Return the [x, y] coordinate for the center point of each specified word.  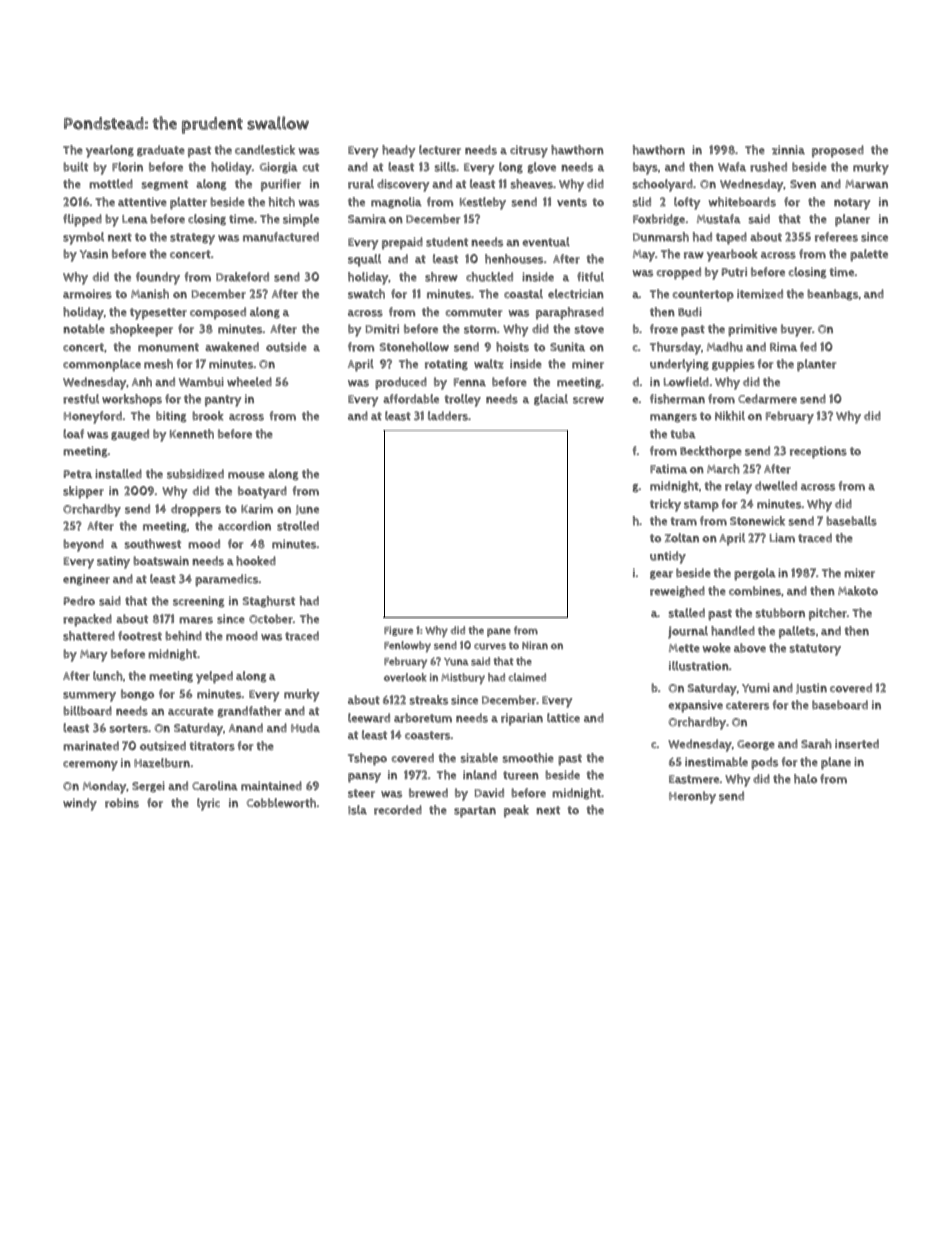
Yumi [756, 688]
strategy [192, 239]
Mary [94, 656]
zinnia [788, 150]
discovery [403, 185]
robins [122, 803]
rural [361, 184]
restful [81, 399]
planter [816, 365]
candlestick [265, 150]
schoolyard [662, 185]
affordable [411, 399]
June [307, 510]
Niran [535, 645]
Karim [257, 509]
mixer [859, 573]
